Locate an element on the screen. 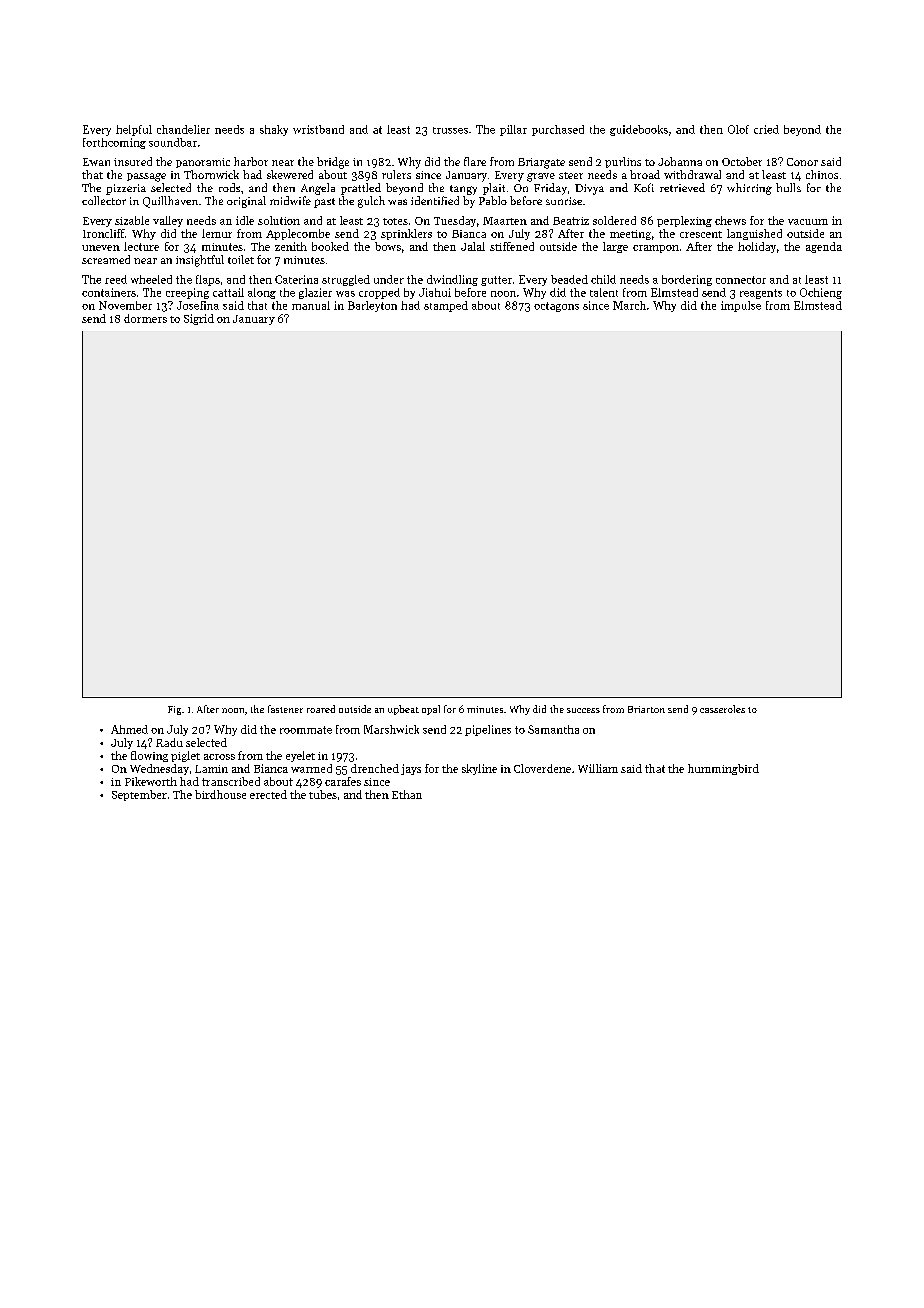 The width and height of the screenshot is (924, 1308). dwindling is located at coordinates (452, 280).
